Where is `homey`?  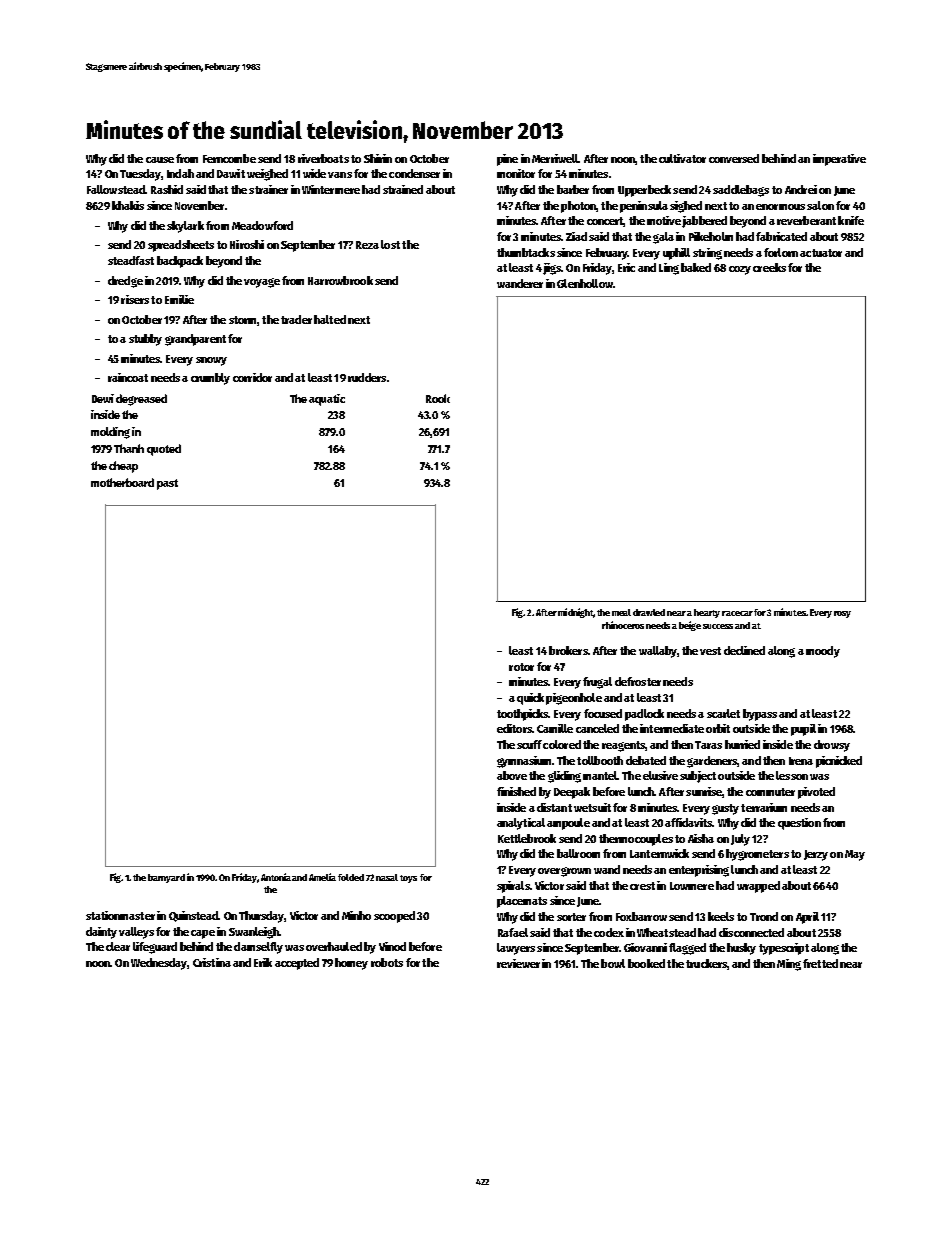 homey is located at coordinates (351, 964).
